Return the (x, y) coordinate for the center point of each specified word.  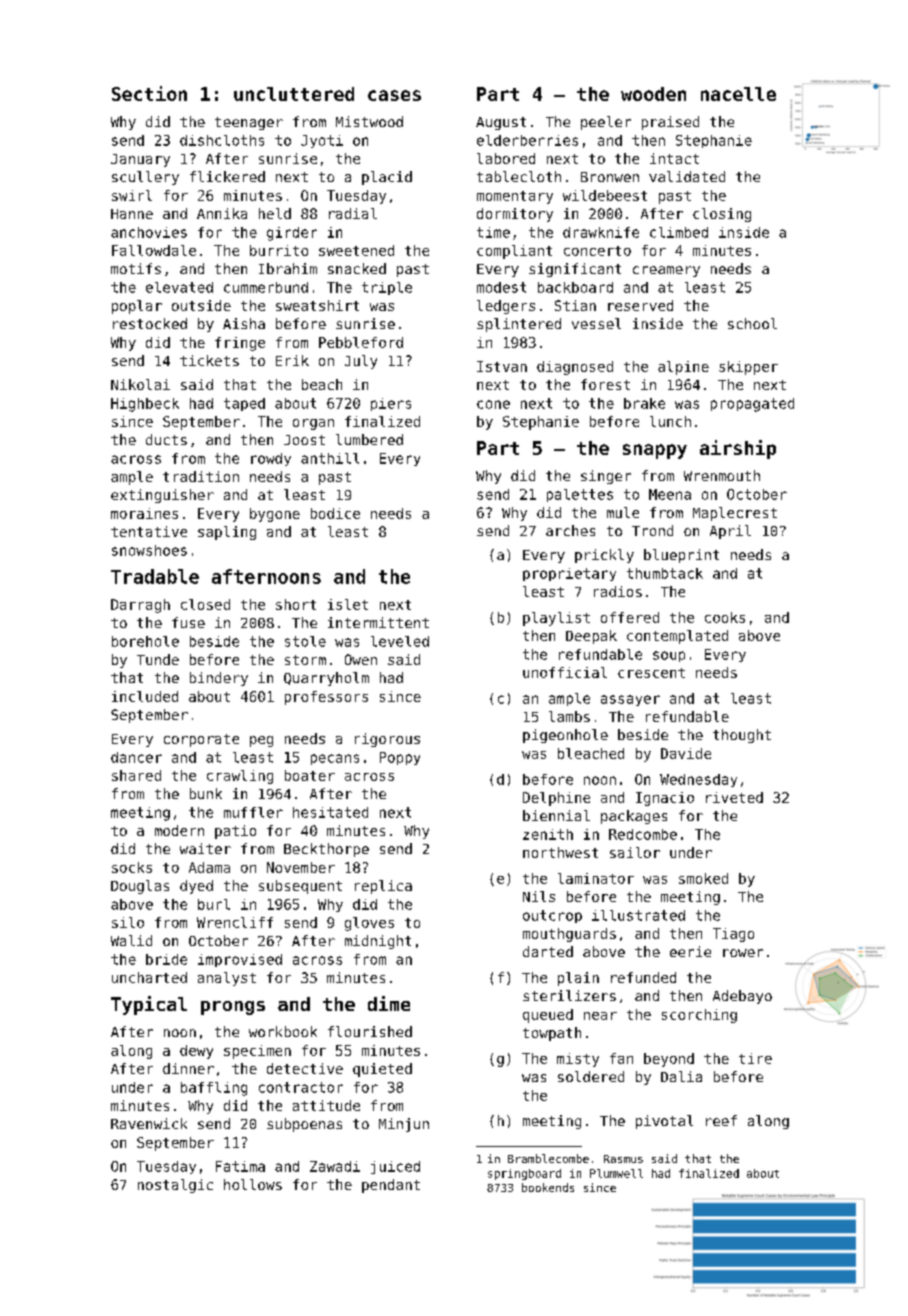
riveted (734, 797)
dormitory (515, 215)
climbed (679, 232)
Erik (292, 360)
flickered (227, 176)
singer (606, 477)
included (145, 696)
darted (548, 951)
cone (493, 404)
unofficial (565, 672)
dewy (196, 1052)
